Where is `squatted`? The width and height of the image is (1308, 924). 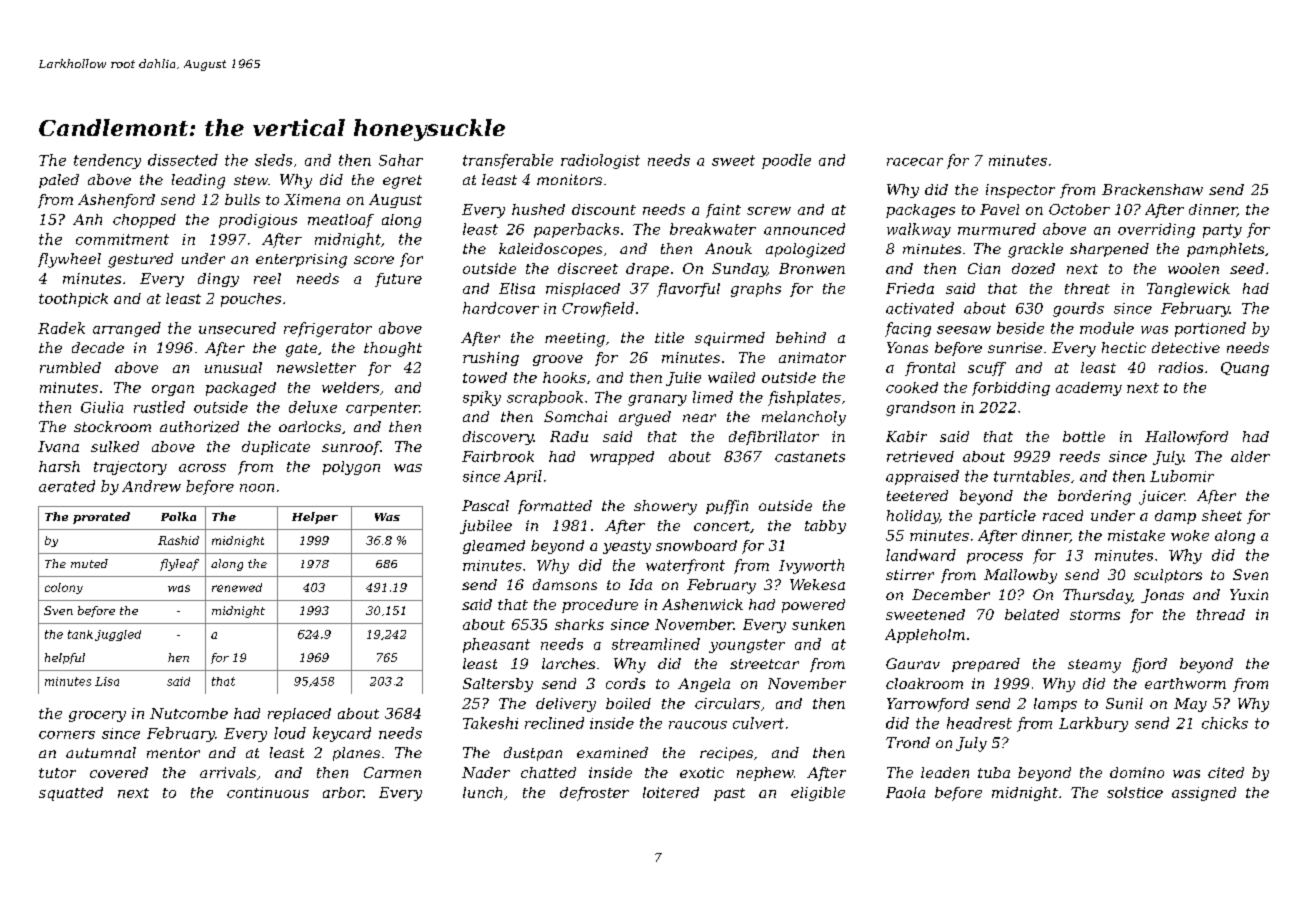 squatted is located at coordinates (71, 794).
